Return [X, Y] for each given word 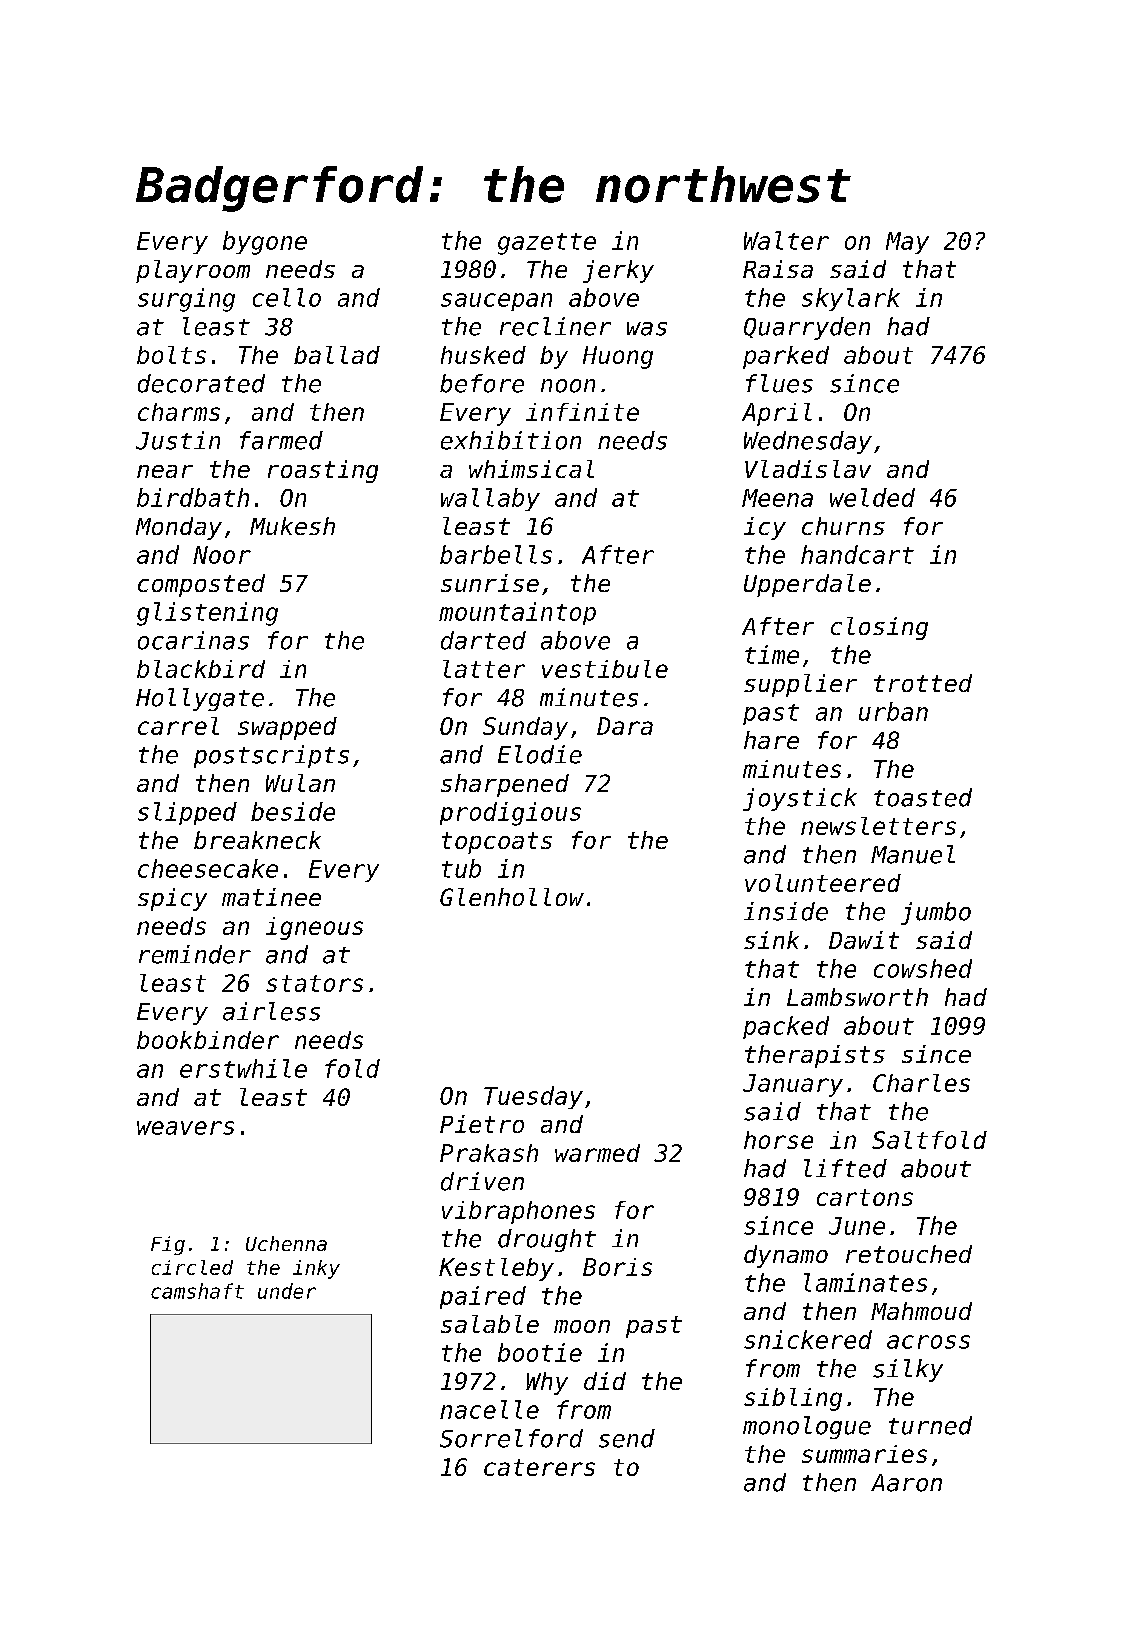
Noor [222, 555]
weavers [185, 1128]
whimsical [531, 469]
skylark [851, 299]
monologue [807, 1427]
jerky [618, 271]
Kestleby [496, 1269]
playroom [193, 271]
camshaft [197, 1291]
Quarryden [807, 328]
